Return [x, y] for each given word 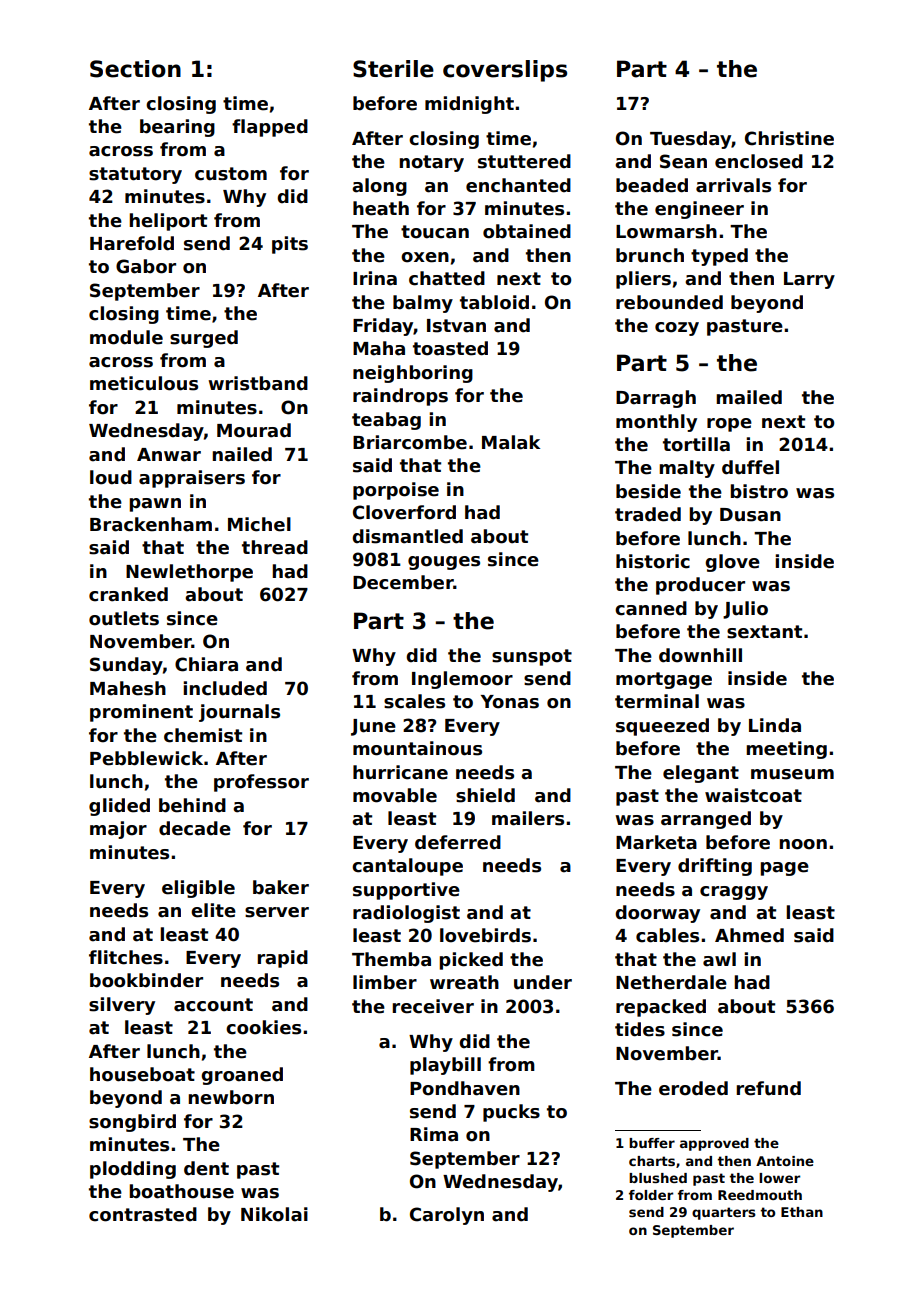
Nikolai [274, 1214]
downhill [700, 655]
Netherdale [671, 982]
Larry [809, 280]
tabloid [494, 302]
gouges [444, 563]
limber [385, 982]
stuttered [524, 161]
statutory [135, 175]
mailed [749, 397]
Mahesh [128, 688]
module [126, 337]
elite [213, 910]
